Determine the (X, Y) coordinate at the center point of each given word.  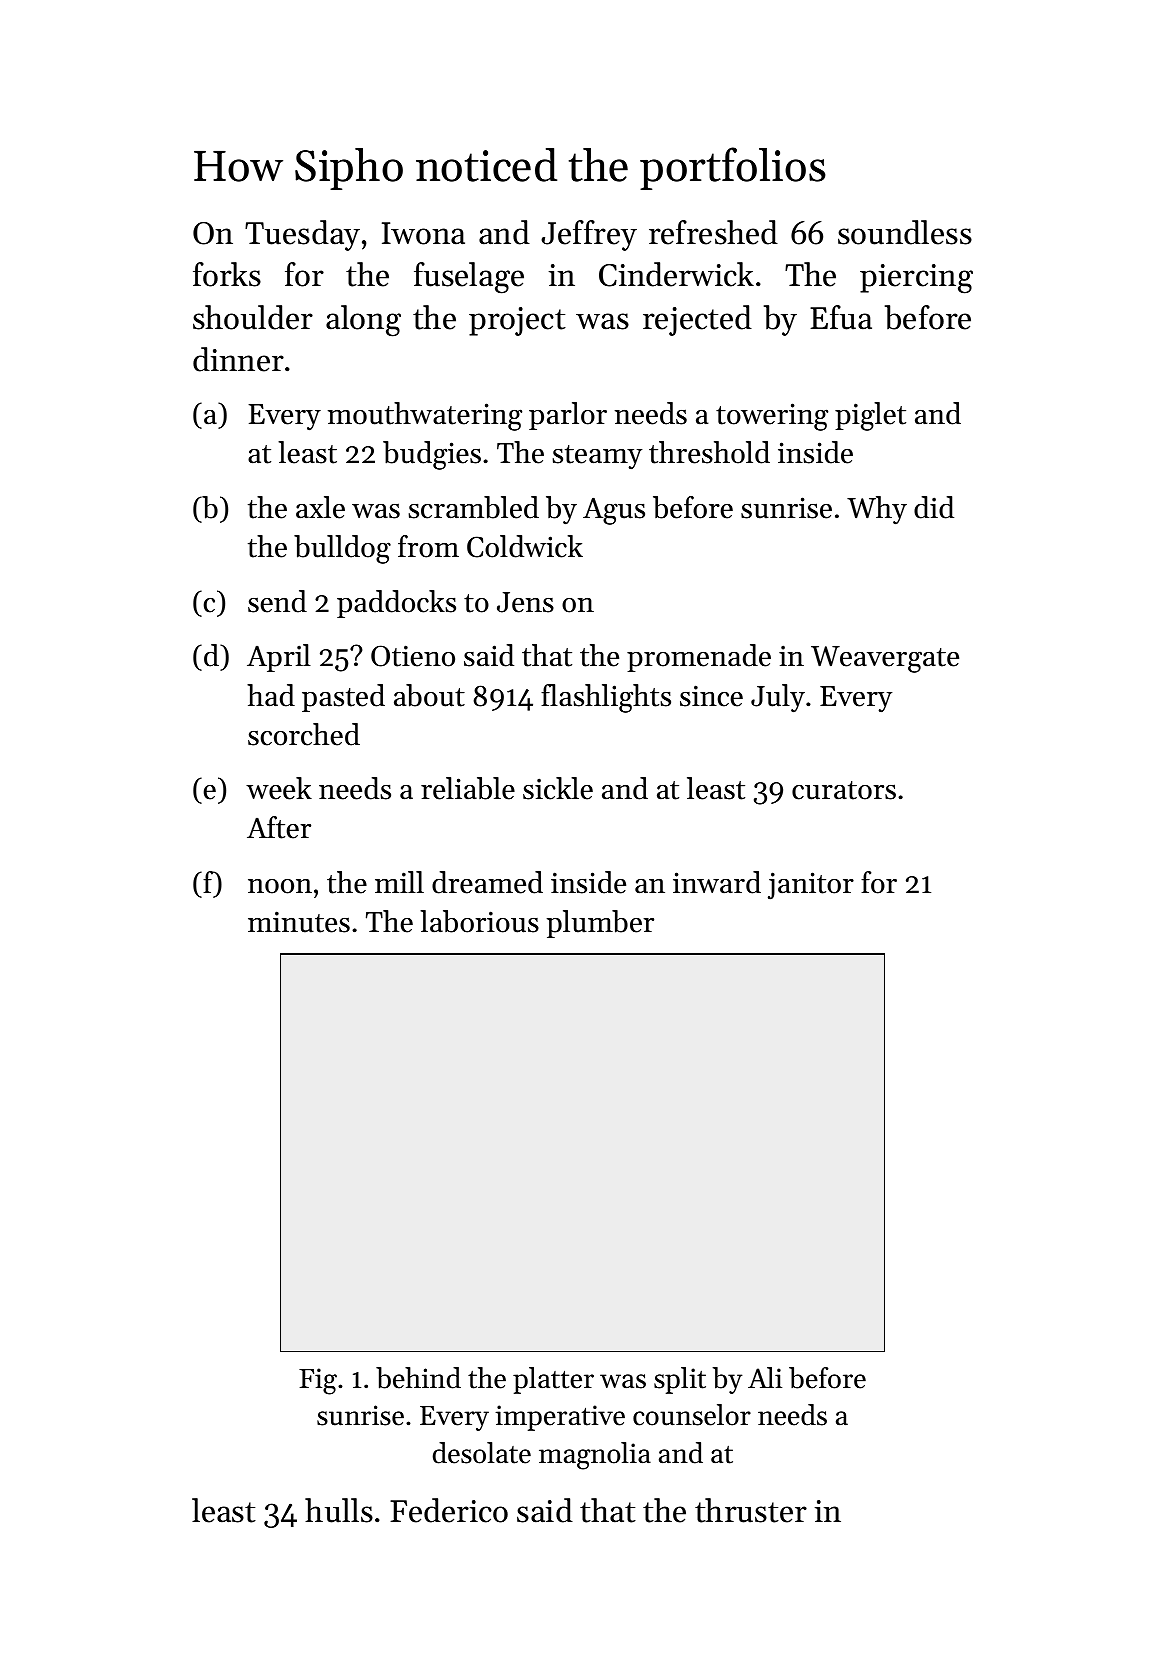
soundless (905, 232)
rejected (697, 320)
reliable (468, 788)
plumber (600, 924)
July (778, 698)
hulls (339, 1510)
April (279, 658)
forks (227, 274)
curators (844, 790)
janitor (811, 886)
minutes (299, 922)
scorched (304, 734)
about (429, 695)
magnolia (595, 1456)
